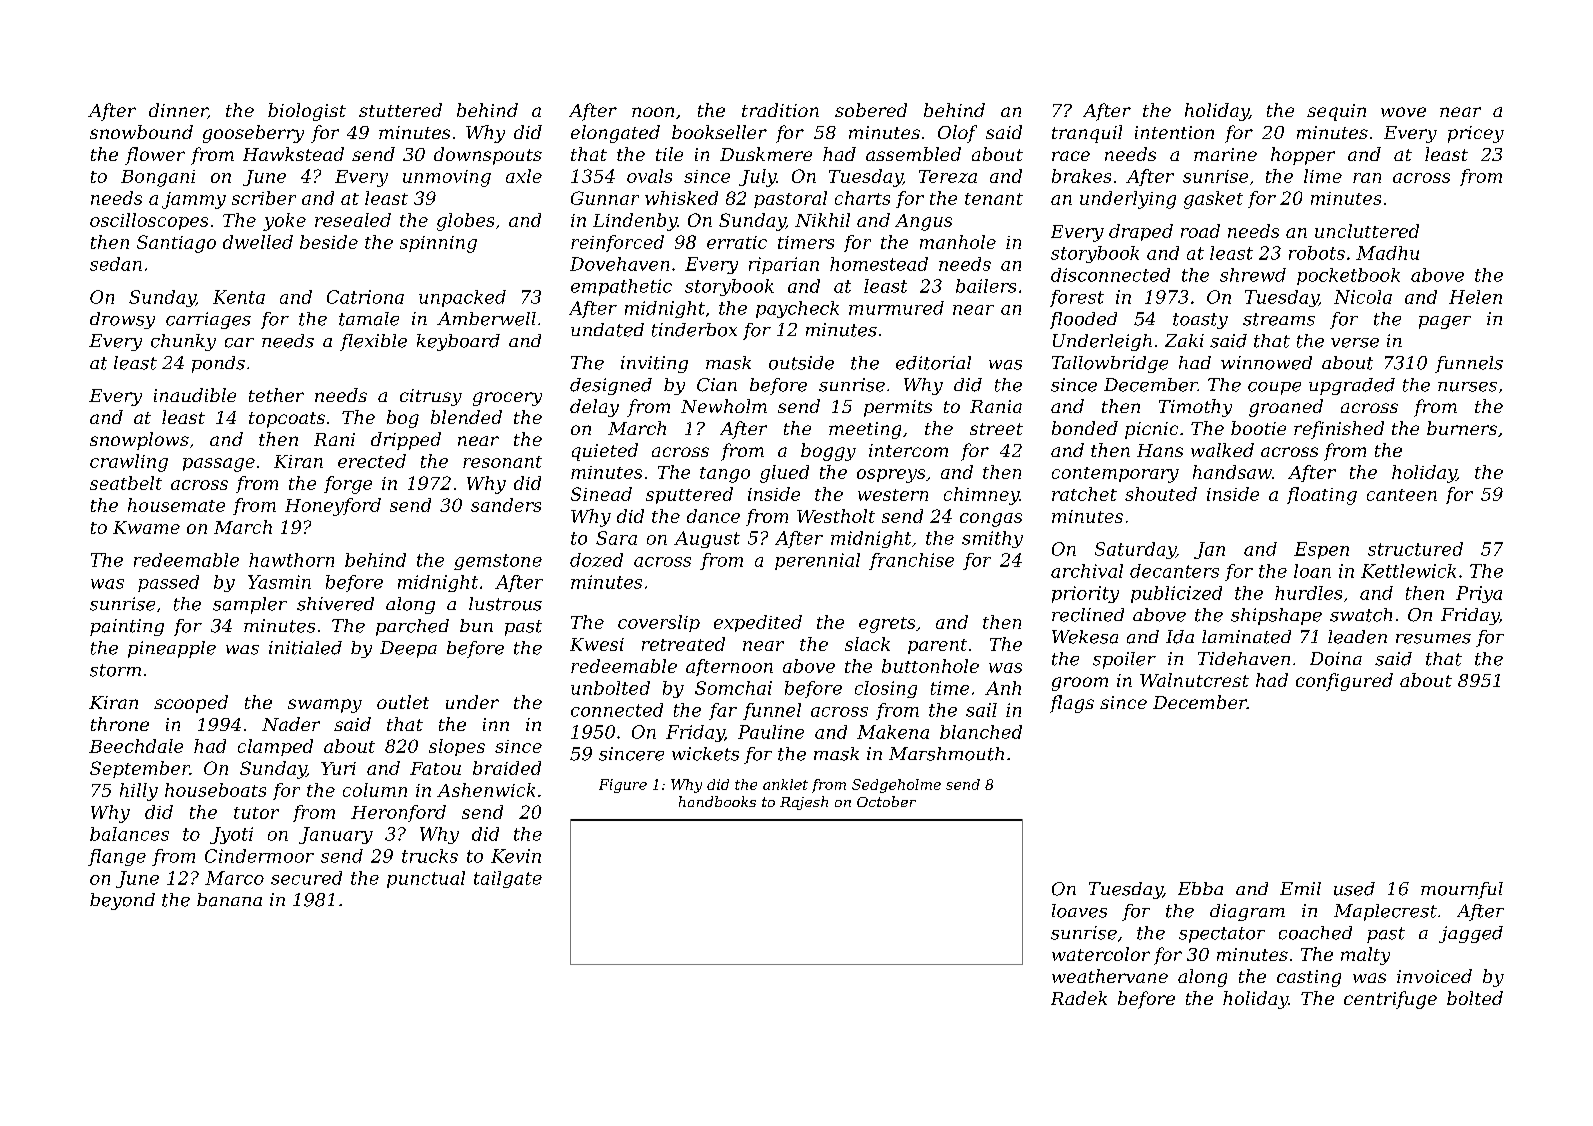 The image size is (1593, 1126). I want to click on handbooks, so click(717, 801).
